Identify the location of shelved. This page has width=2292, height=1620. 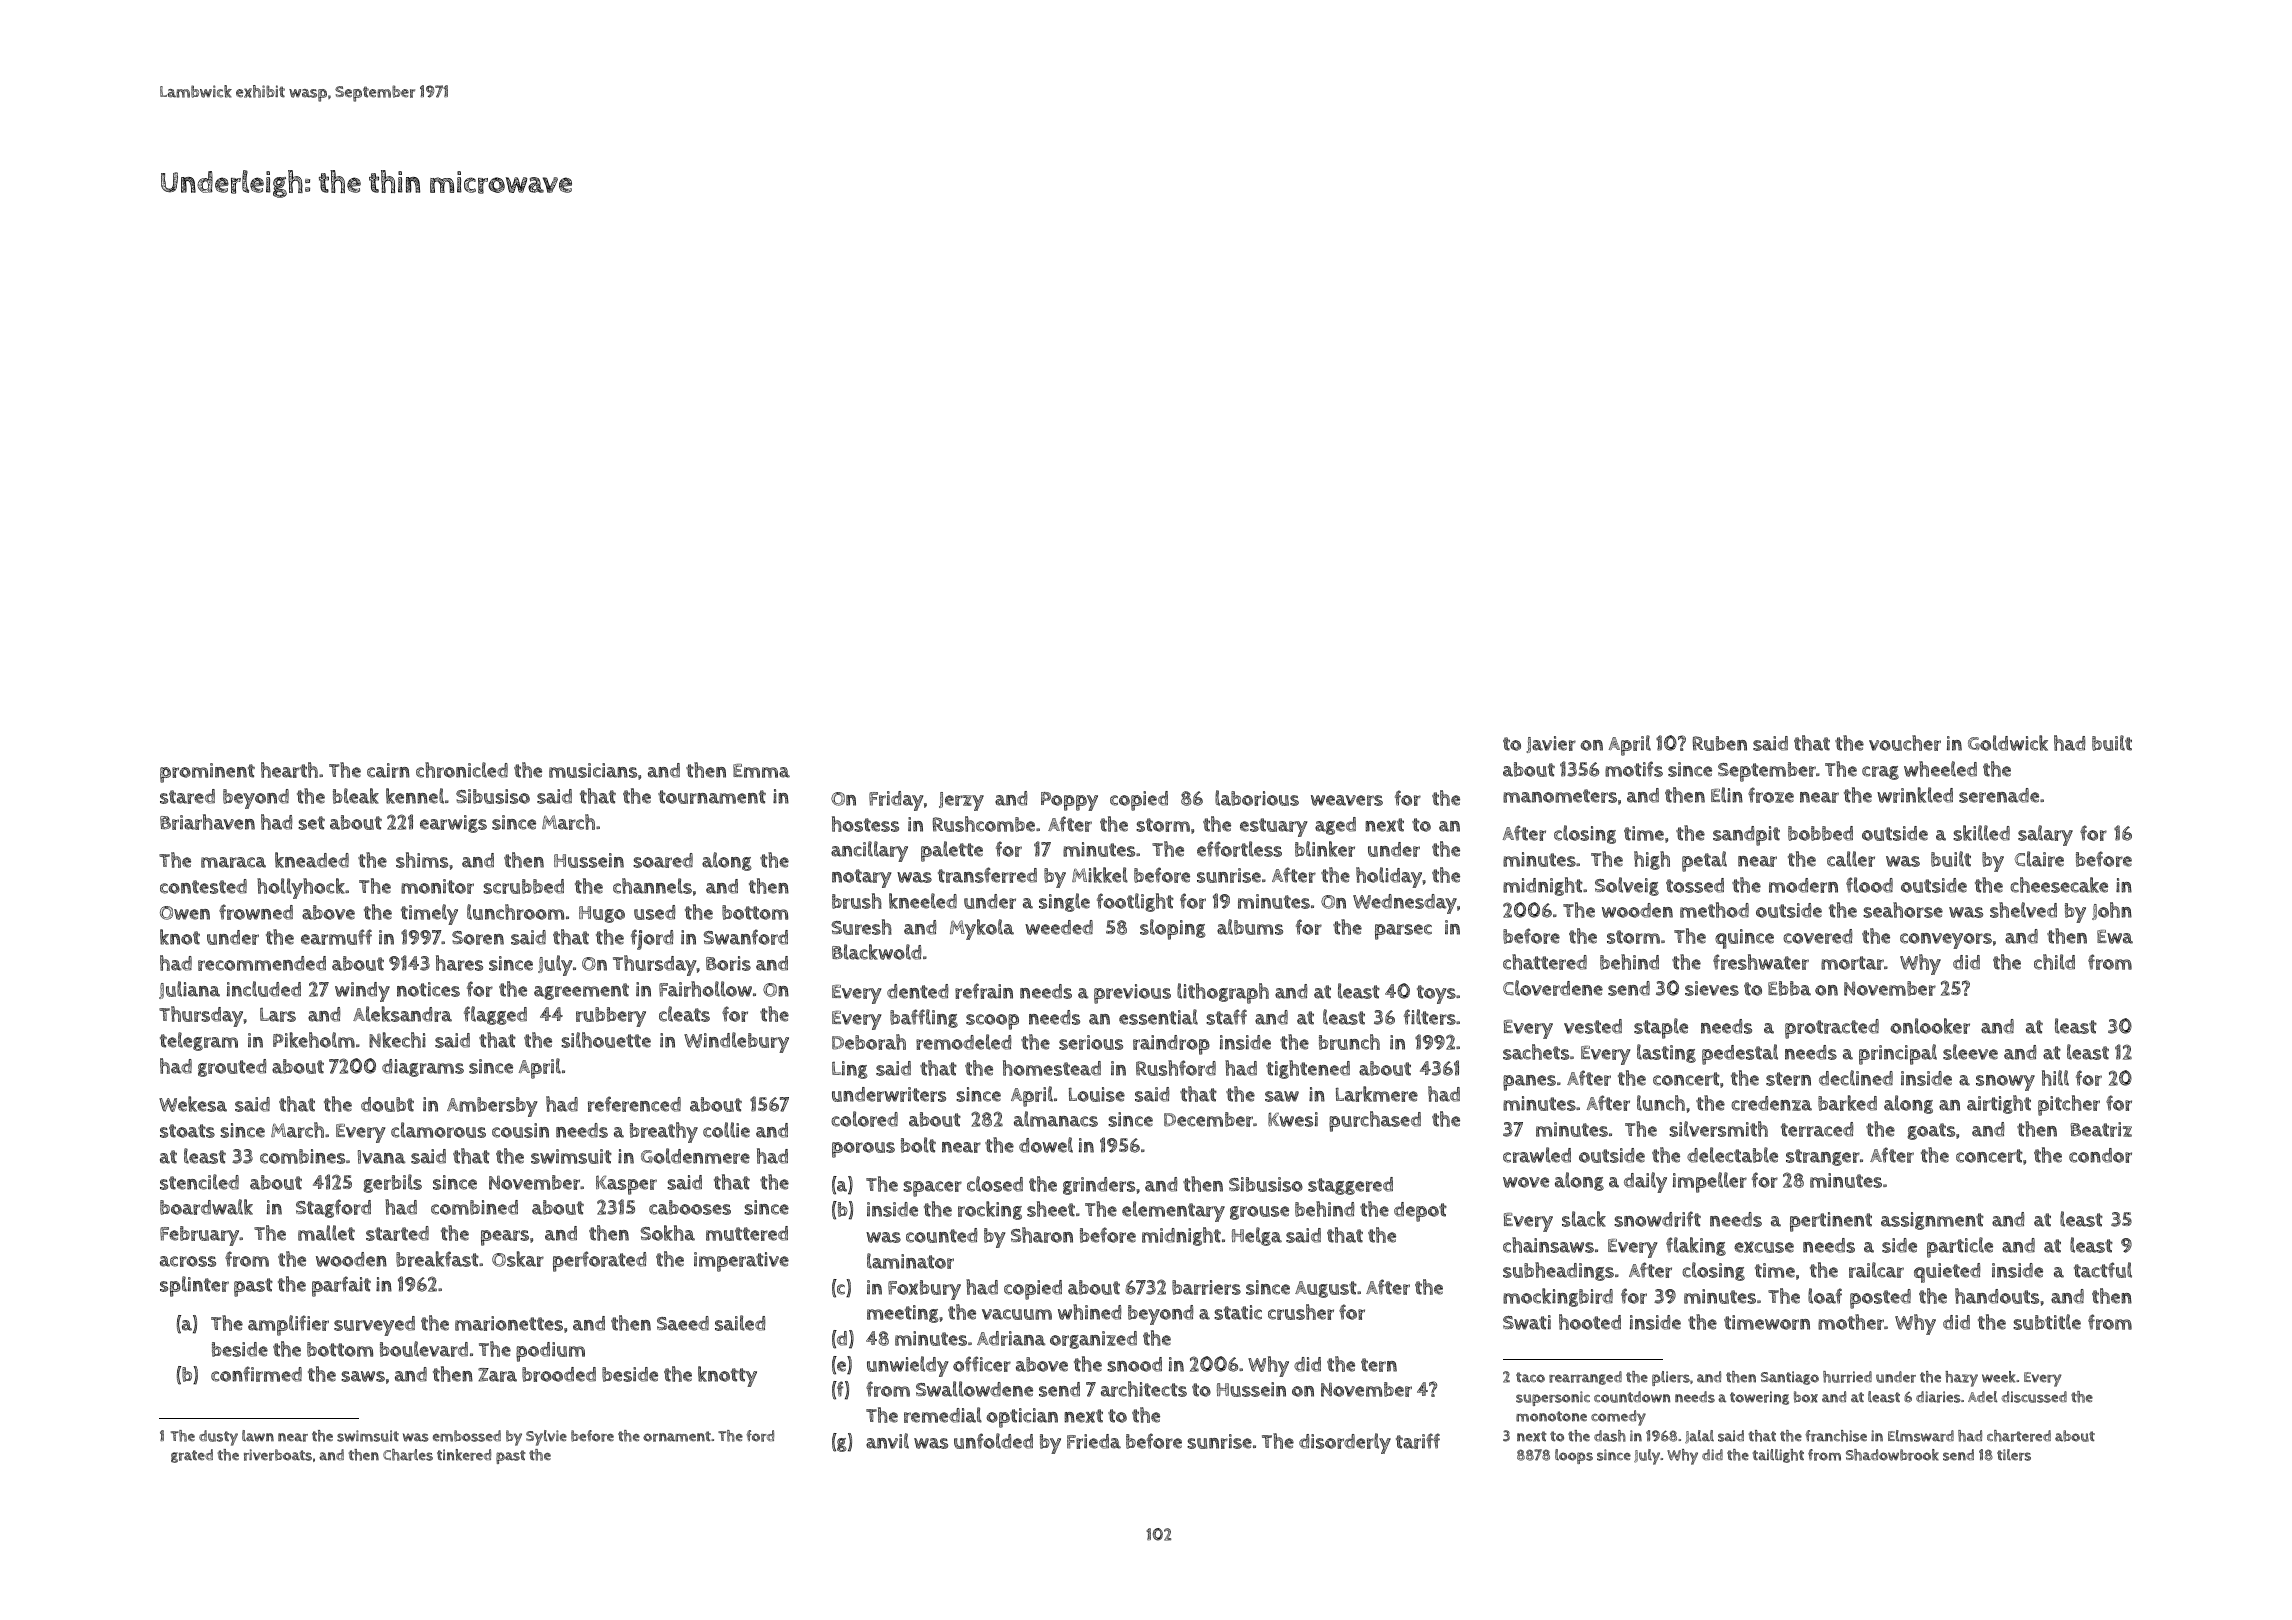
(2023, 910).
